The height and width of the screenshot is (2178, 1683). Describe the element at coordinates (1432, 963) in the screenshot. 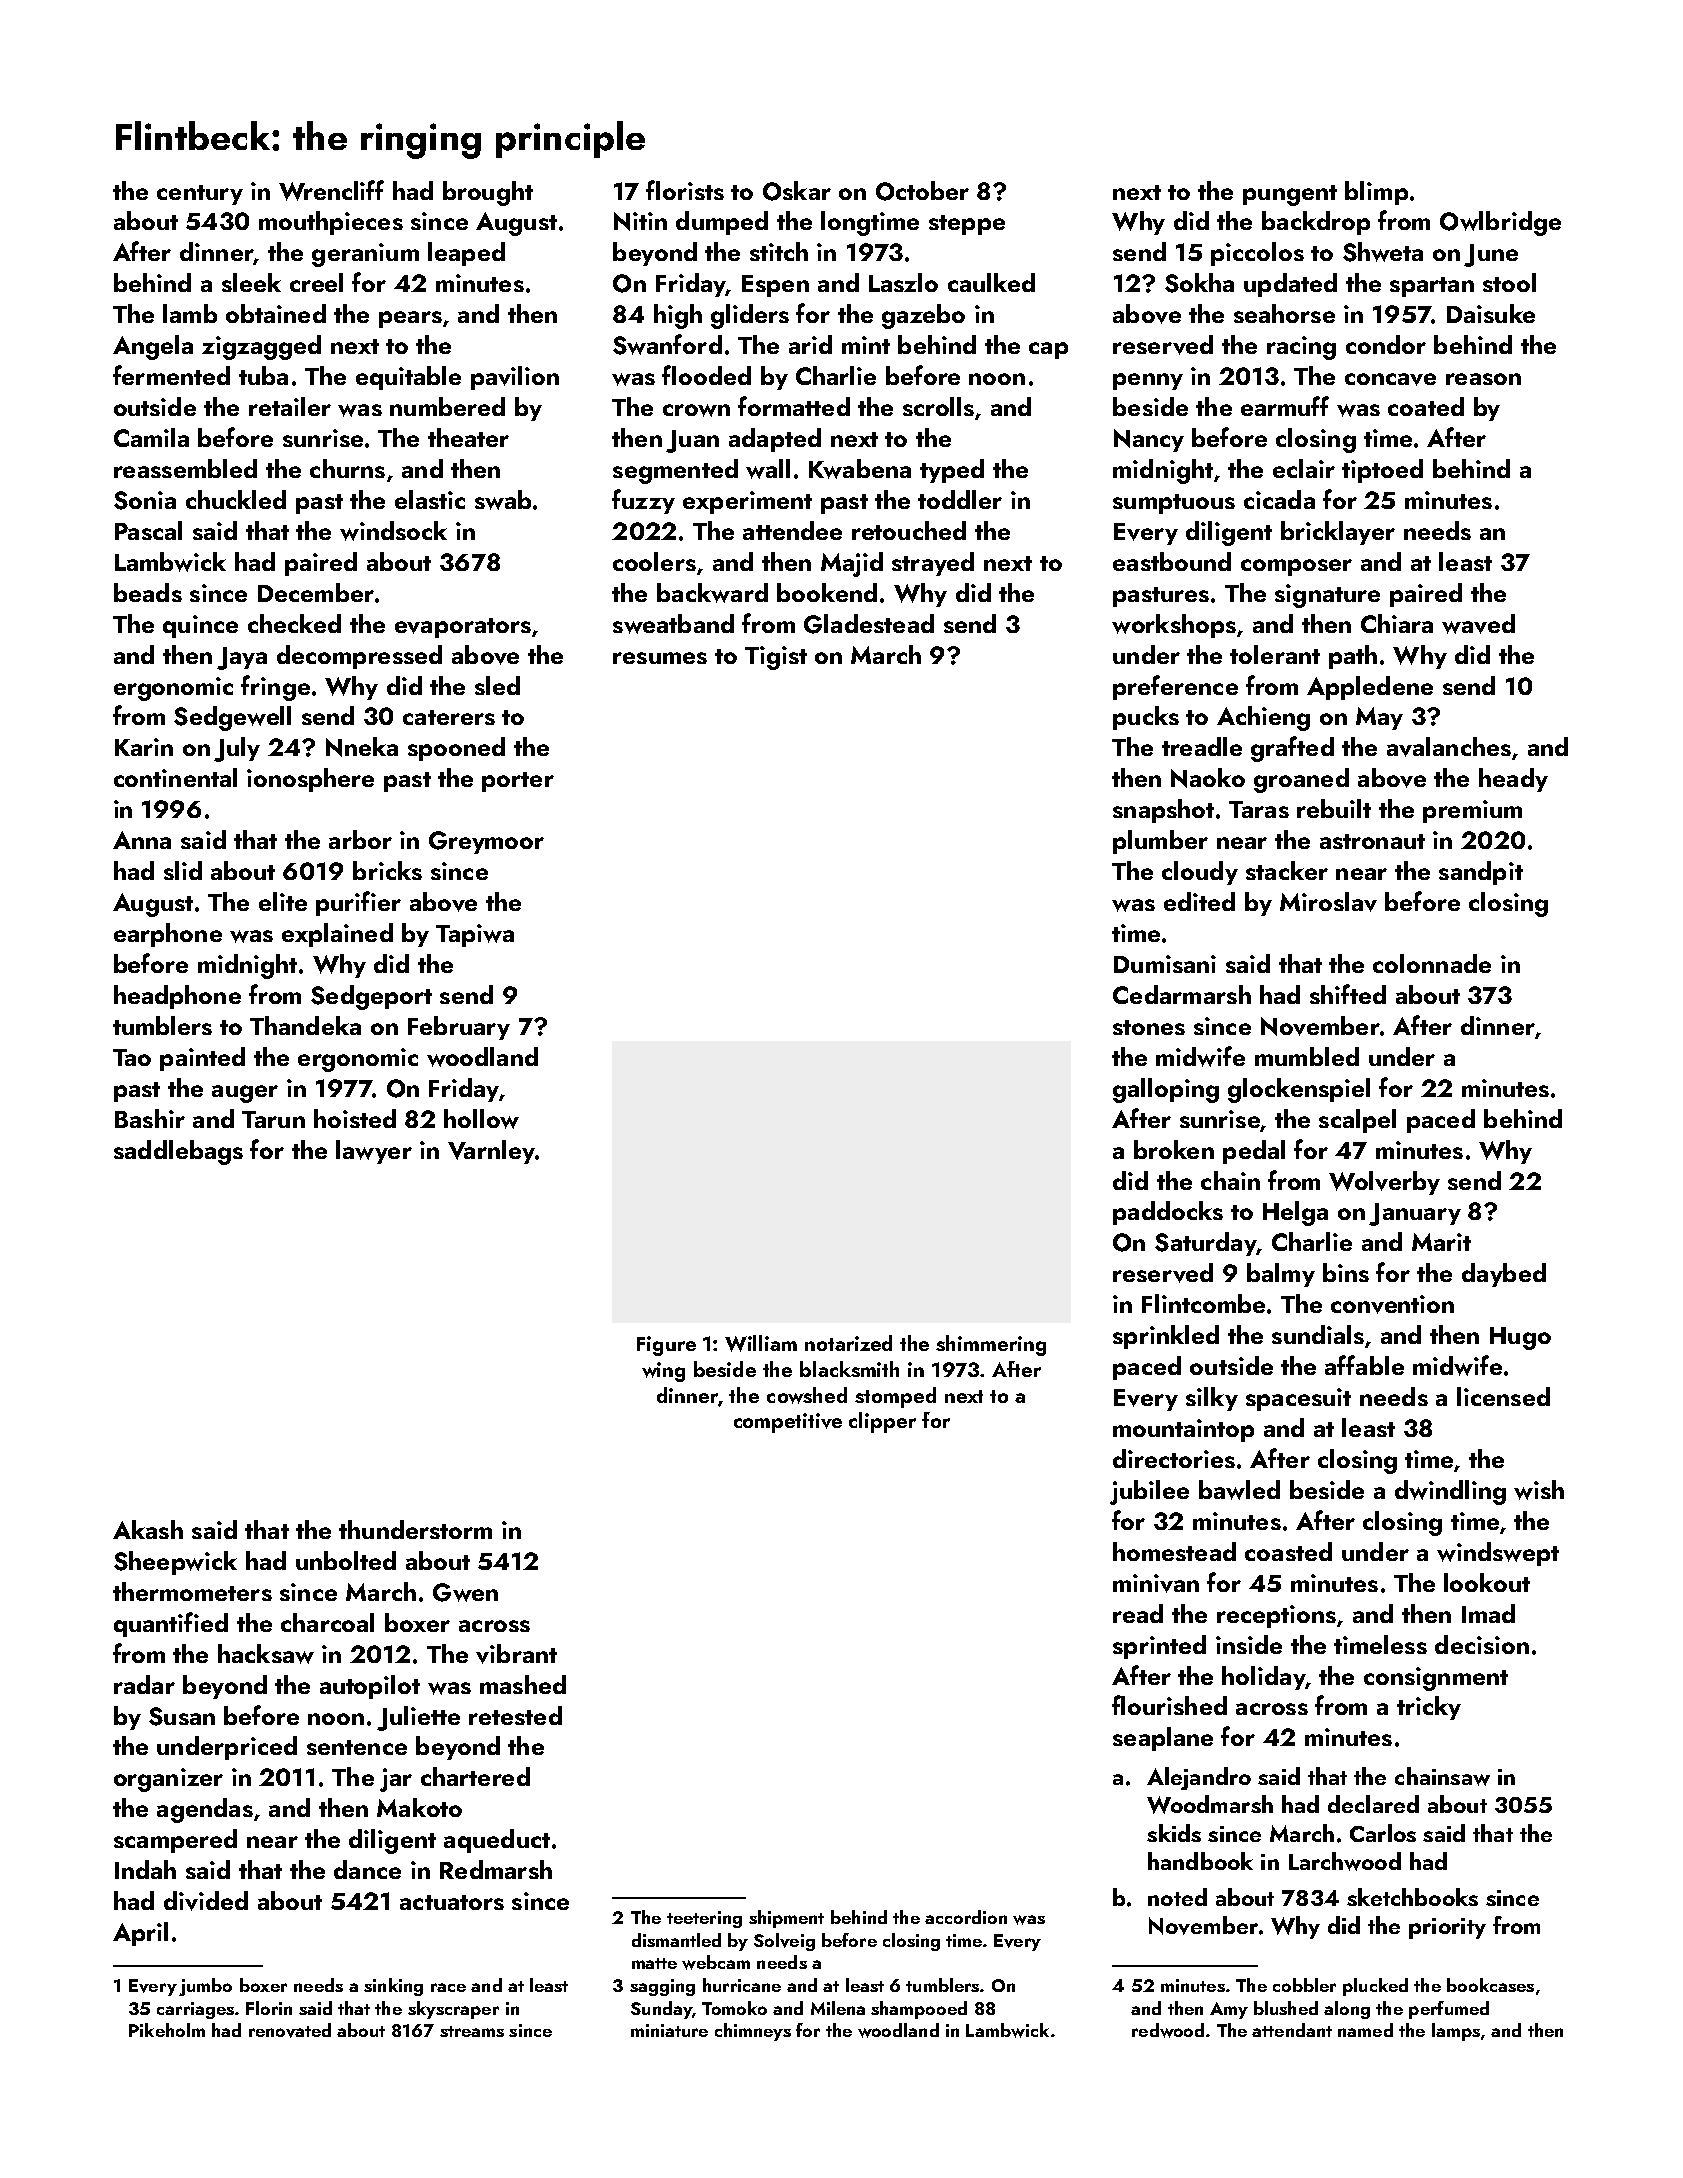

I see `colonnade` at that location.
